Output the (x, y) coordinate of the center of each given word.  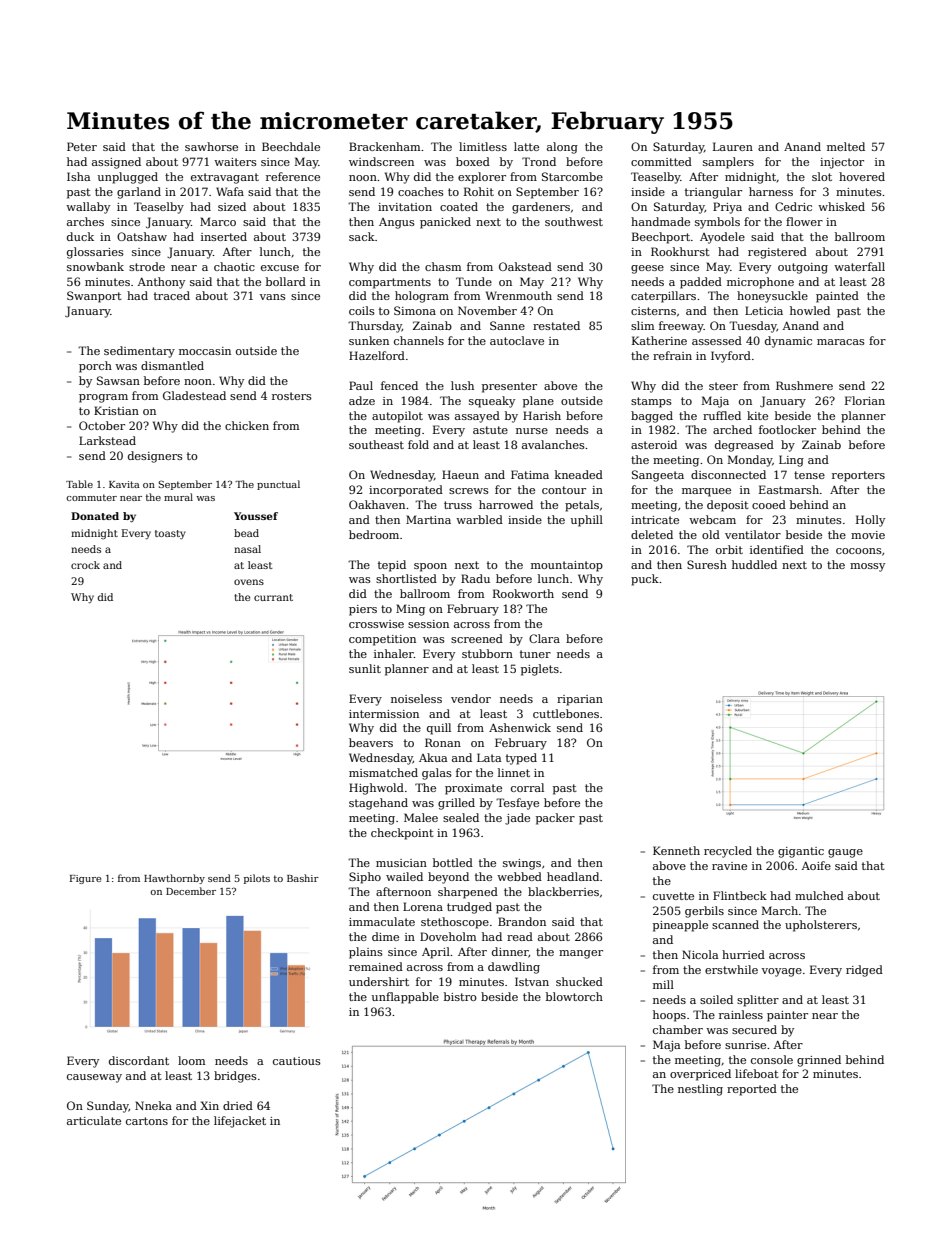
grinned (819, 1061)
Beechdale (291, 146)
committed (661, 161)
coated (459, 206)
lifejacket (240, 1122)
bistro (460, 996)
